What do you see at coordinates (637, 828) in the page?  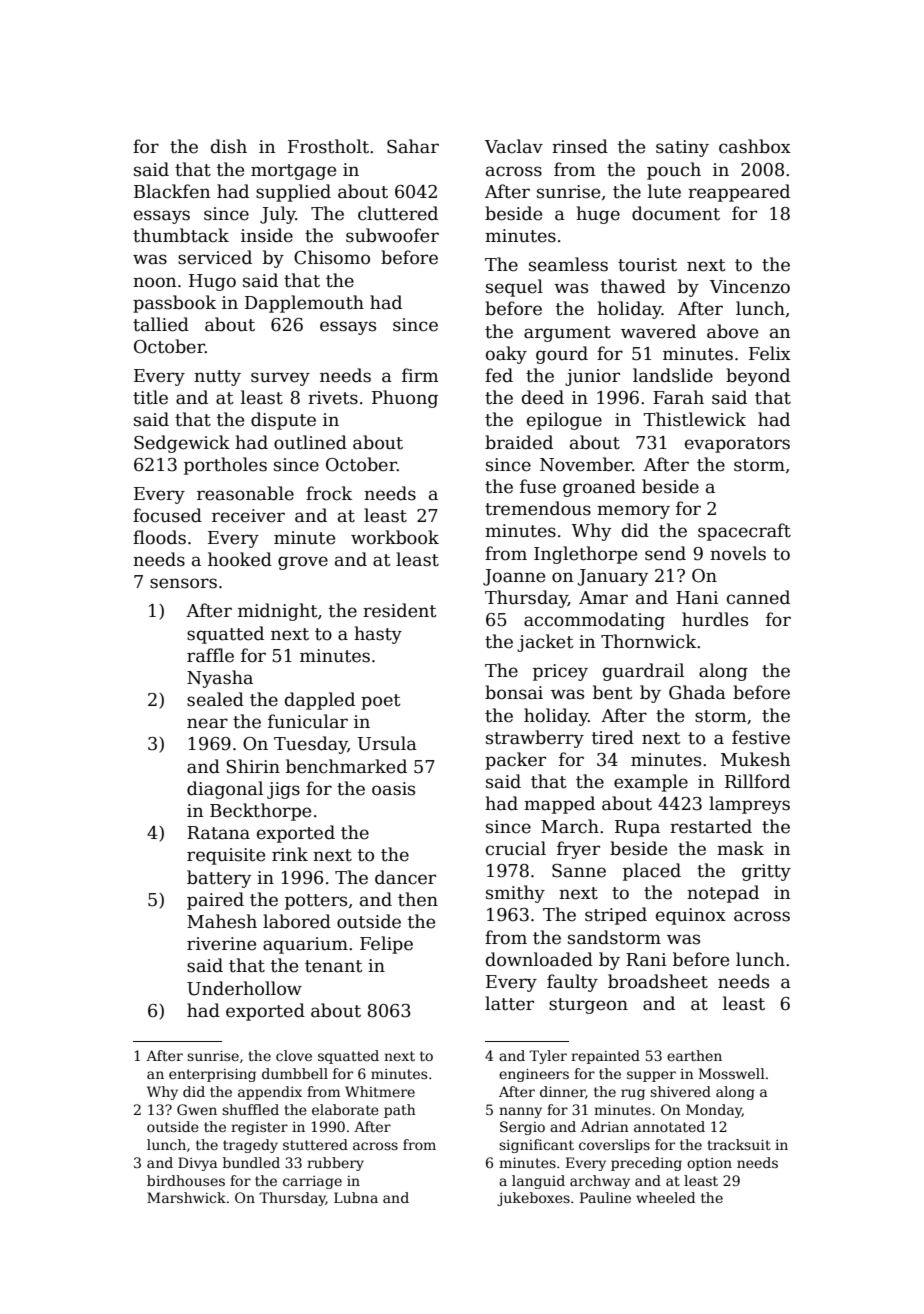 I see `Rupa` at bounding box center [637, 828].
